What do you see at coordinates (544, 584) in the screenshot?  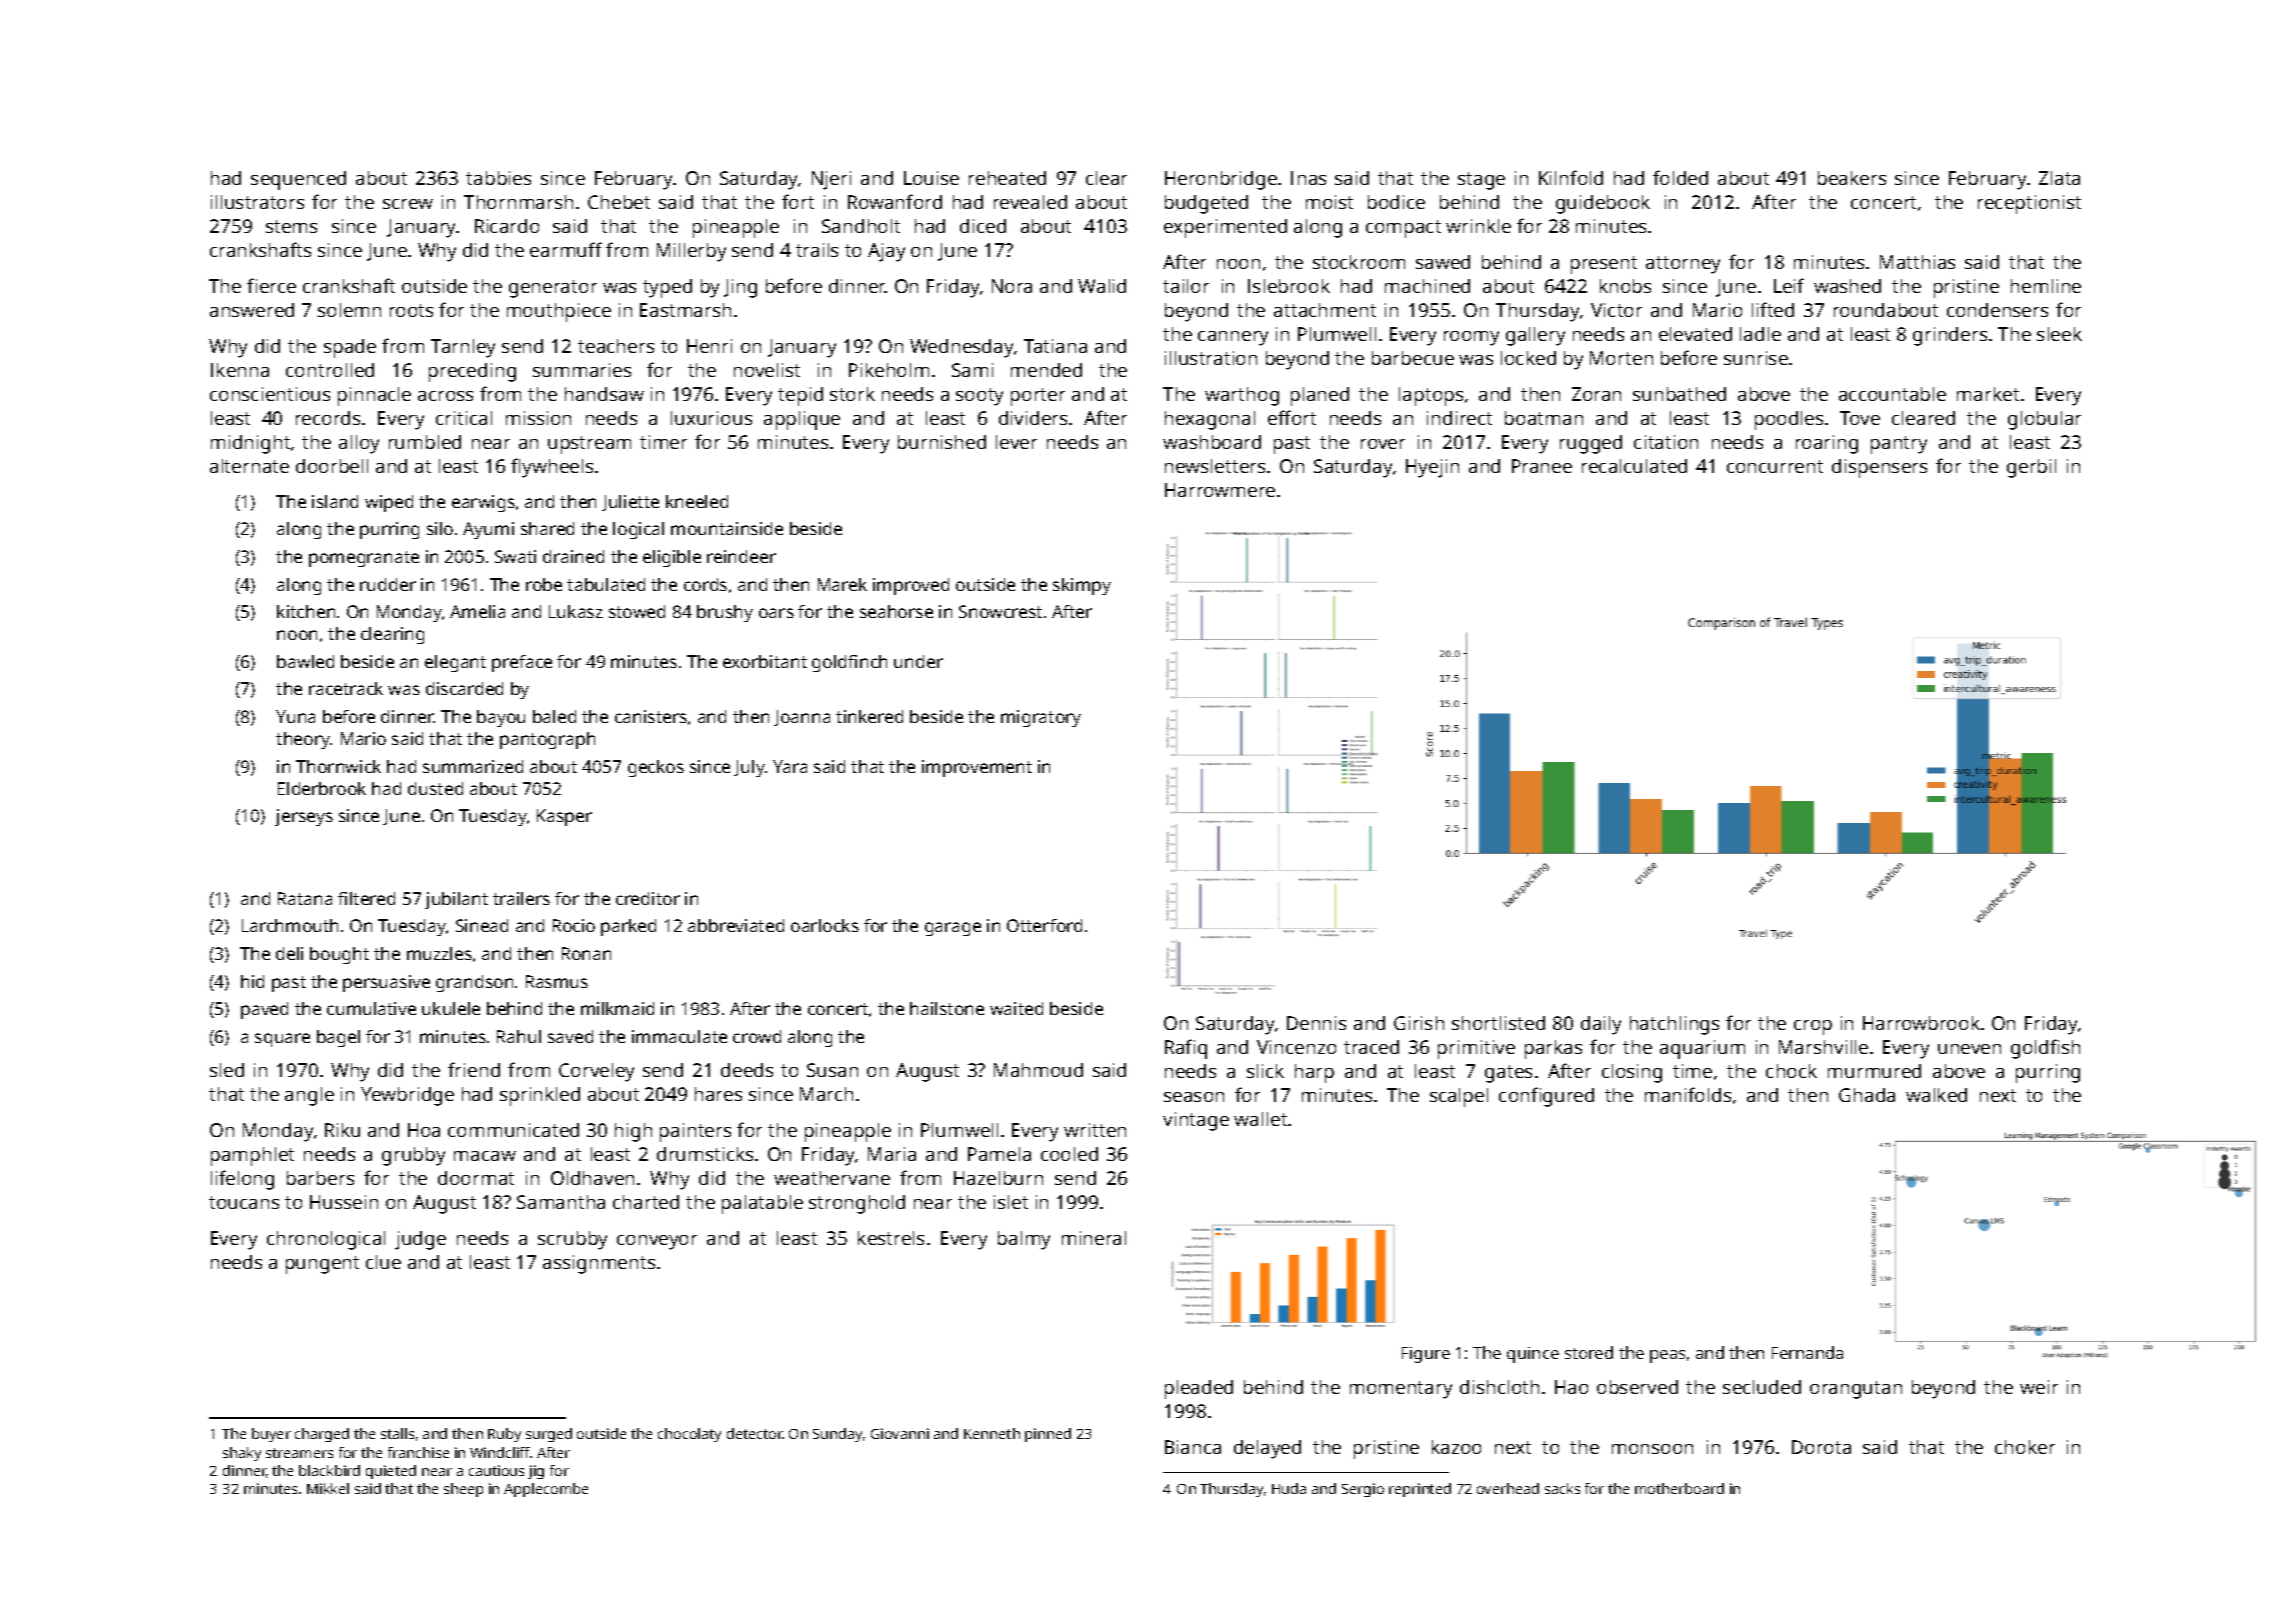 I see `robe` at bounding box center [544, 584].
